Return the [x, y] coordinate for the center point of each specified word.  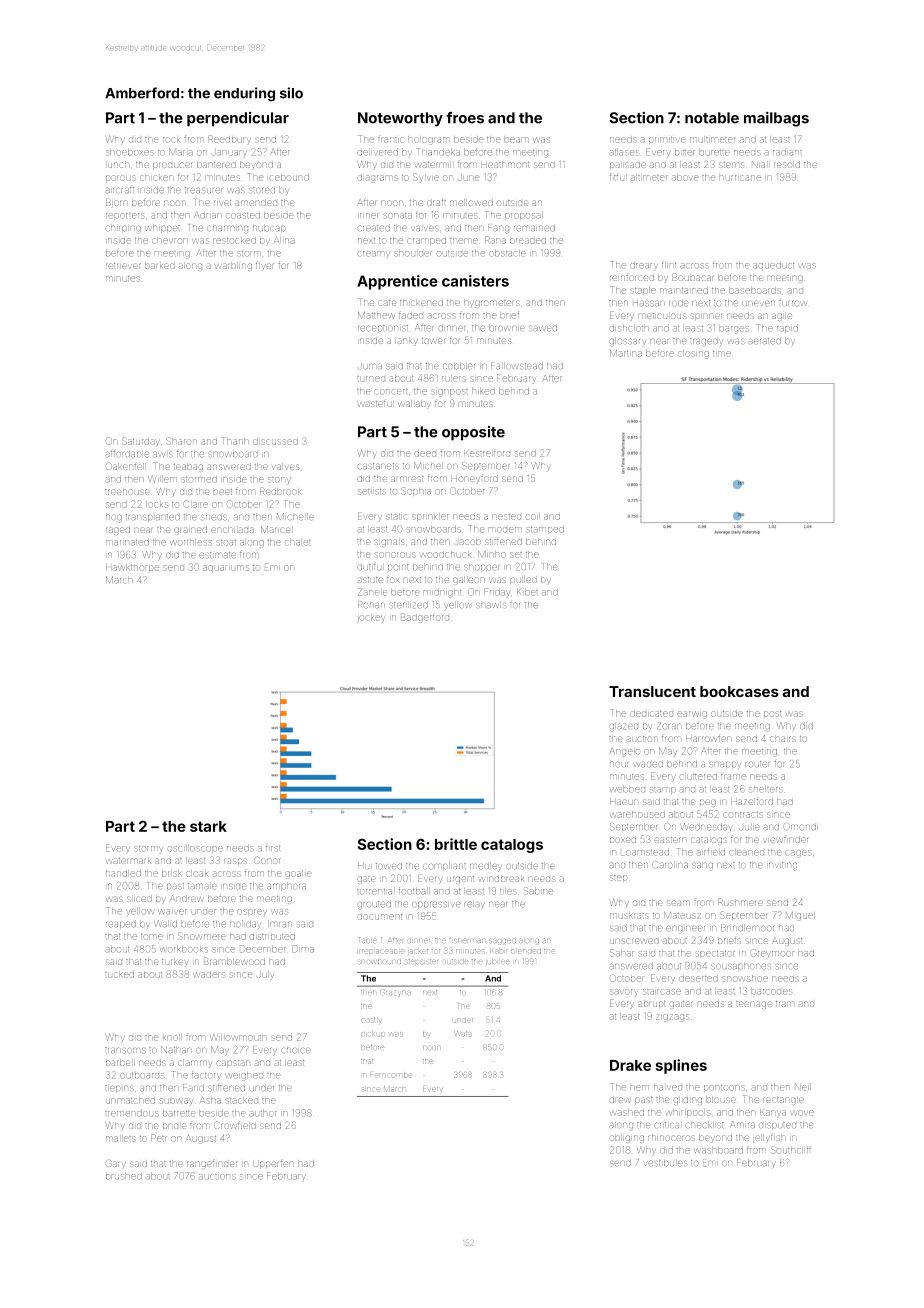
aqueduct [773, 266]
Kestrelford [487, 454]
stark [208, 826]
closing [693, 355]
